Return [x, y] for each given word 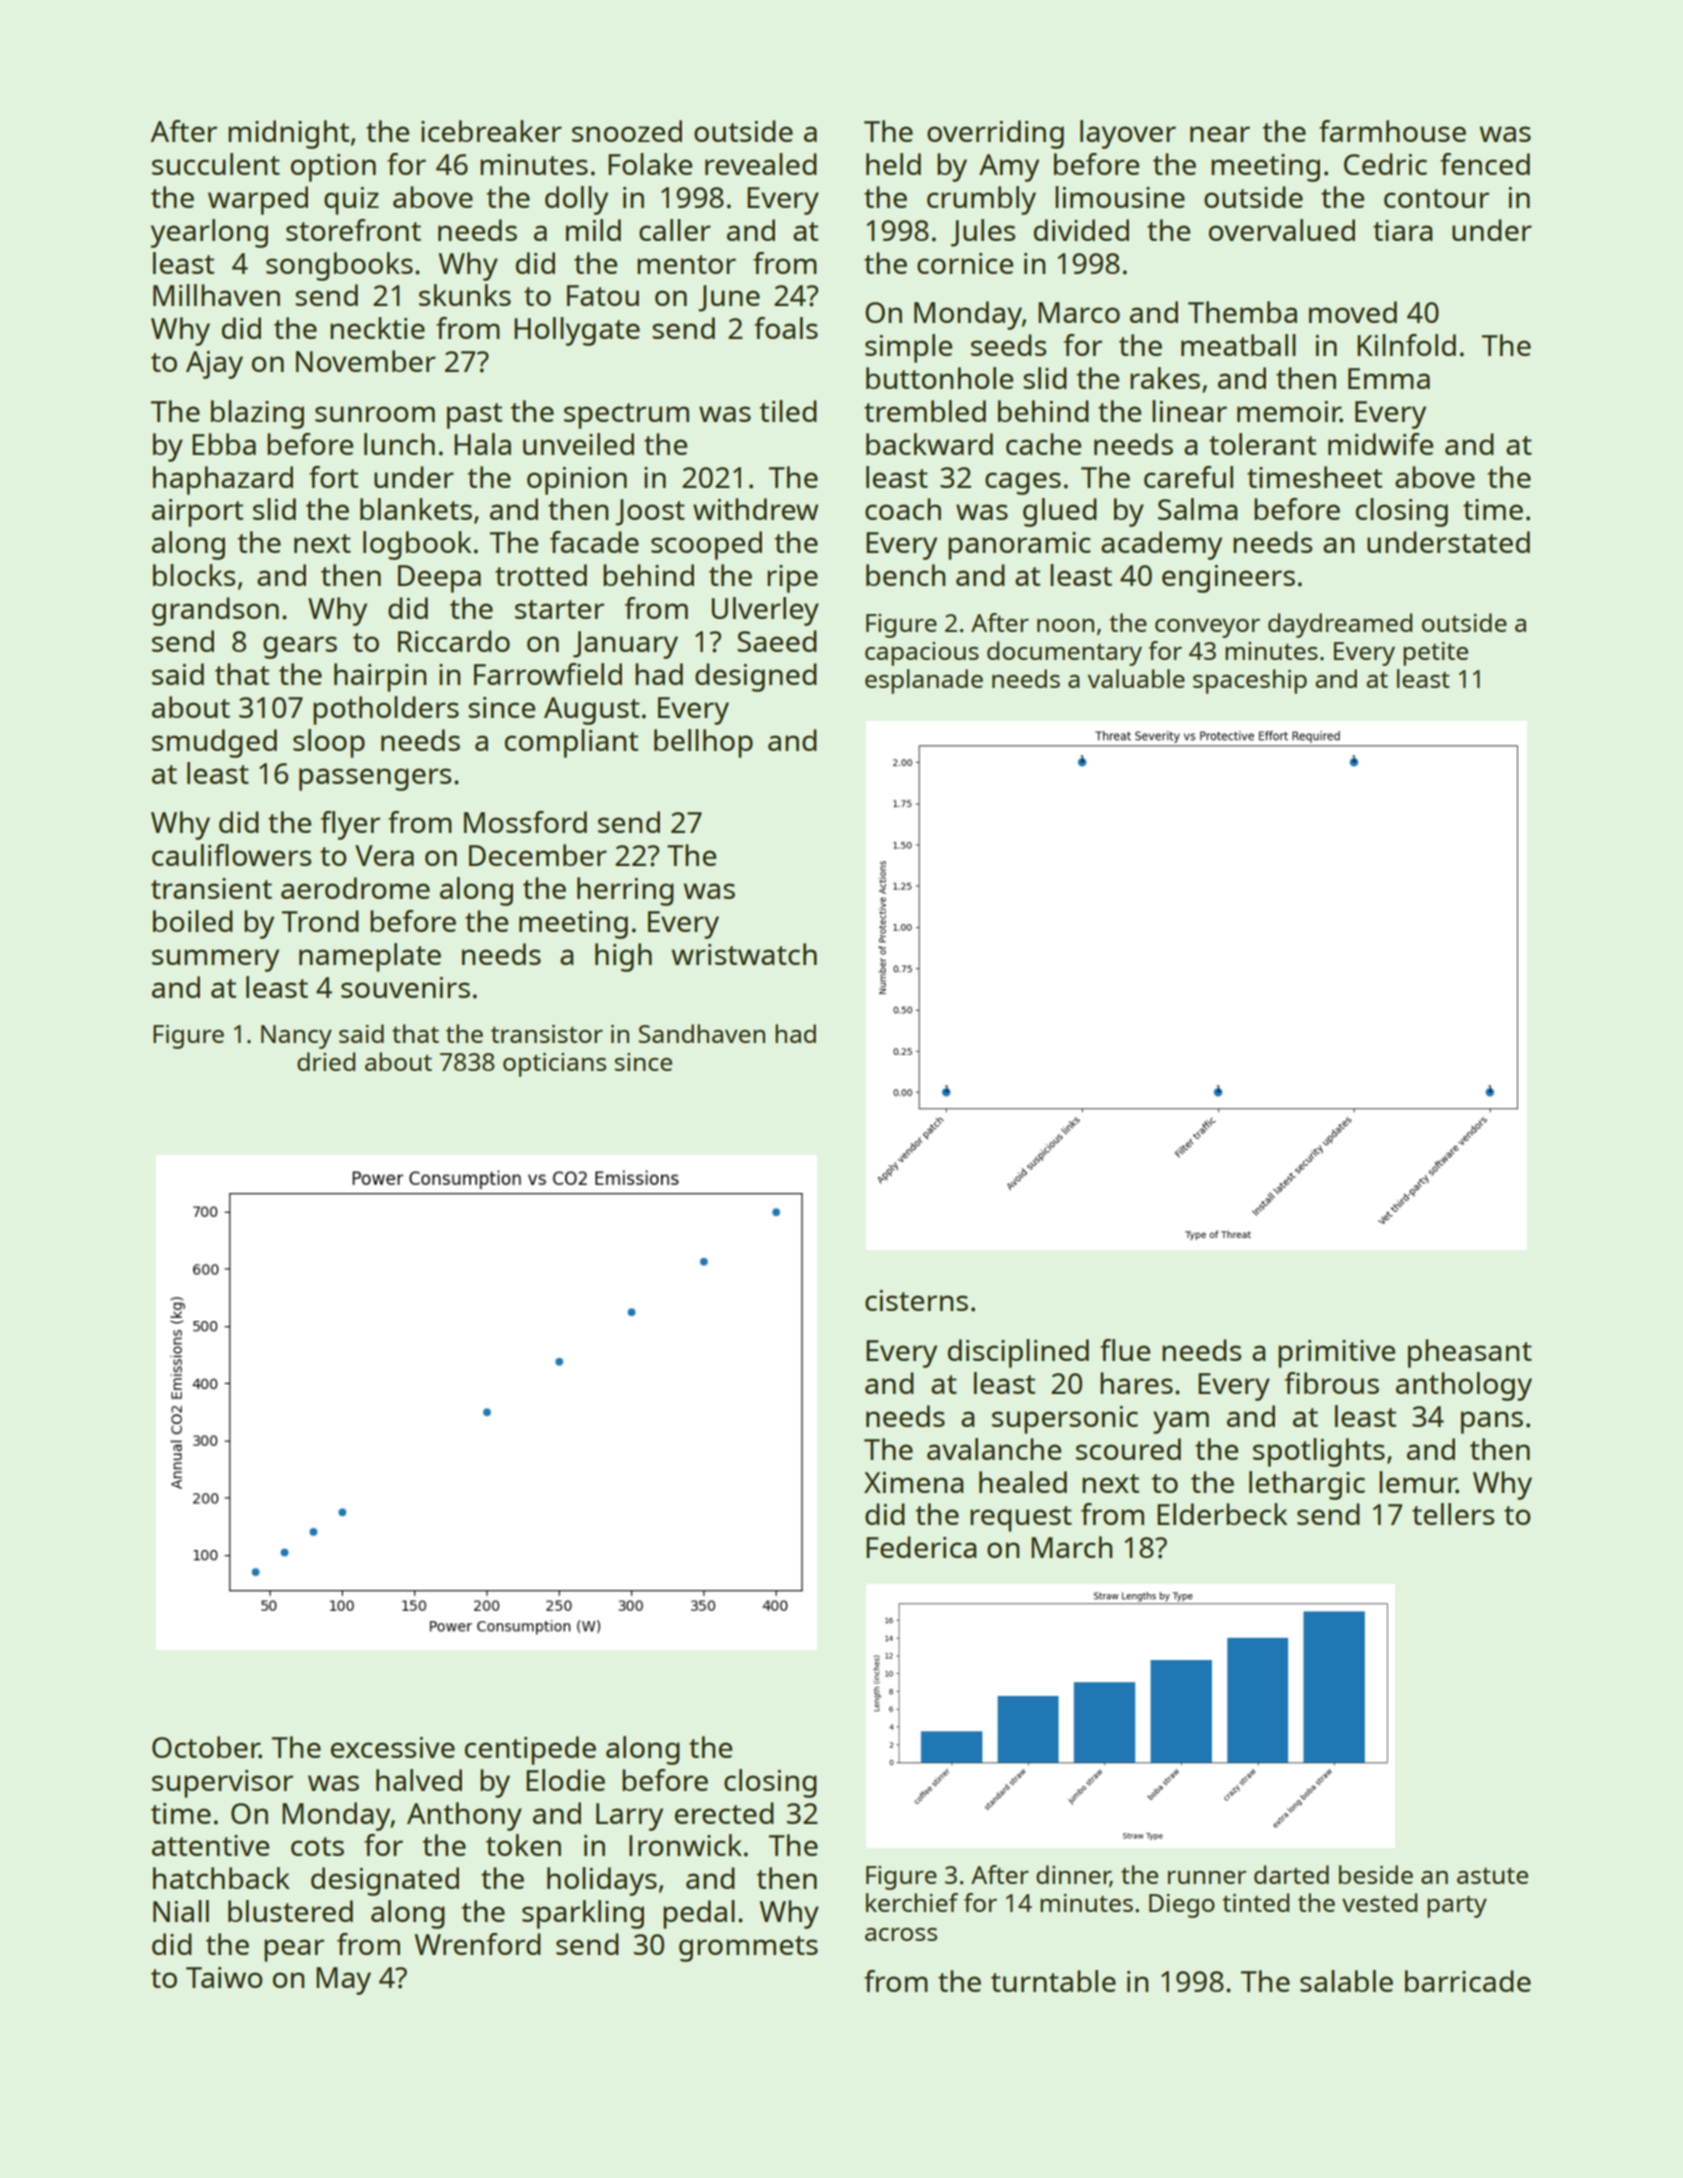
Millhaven [216, 295]
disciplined [1018, 1353]
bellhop [703, 743]
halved [419, 1780]
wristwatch [744, 954]
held [893, 164]
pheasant [1470, 1353]
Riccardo [454, 641]
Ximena [914, 1482]
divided [1081, 230]
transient [211, 888]
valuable [1136, 678]
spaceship [1250, 681]
